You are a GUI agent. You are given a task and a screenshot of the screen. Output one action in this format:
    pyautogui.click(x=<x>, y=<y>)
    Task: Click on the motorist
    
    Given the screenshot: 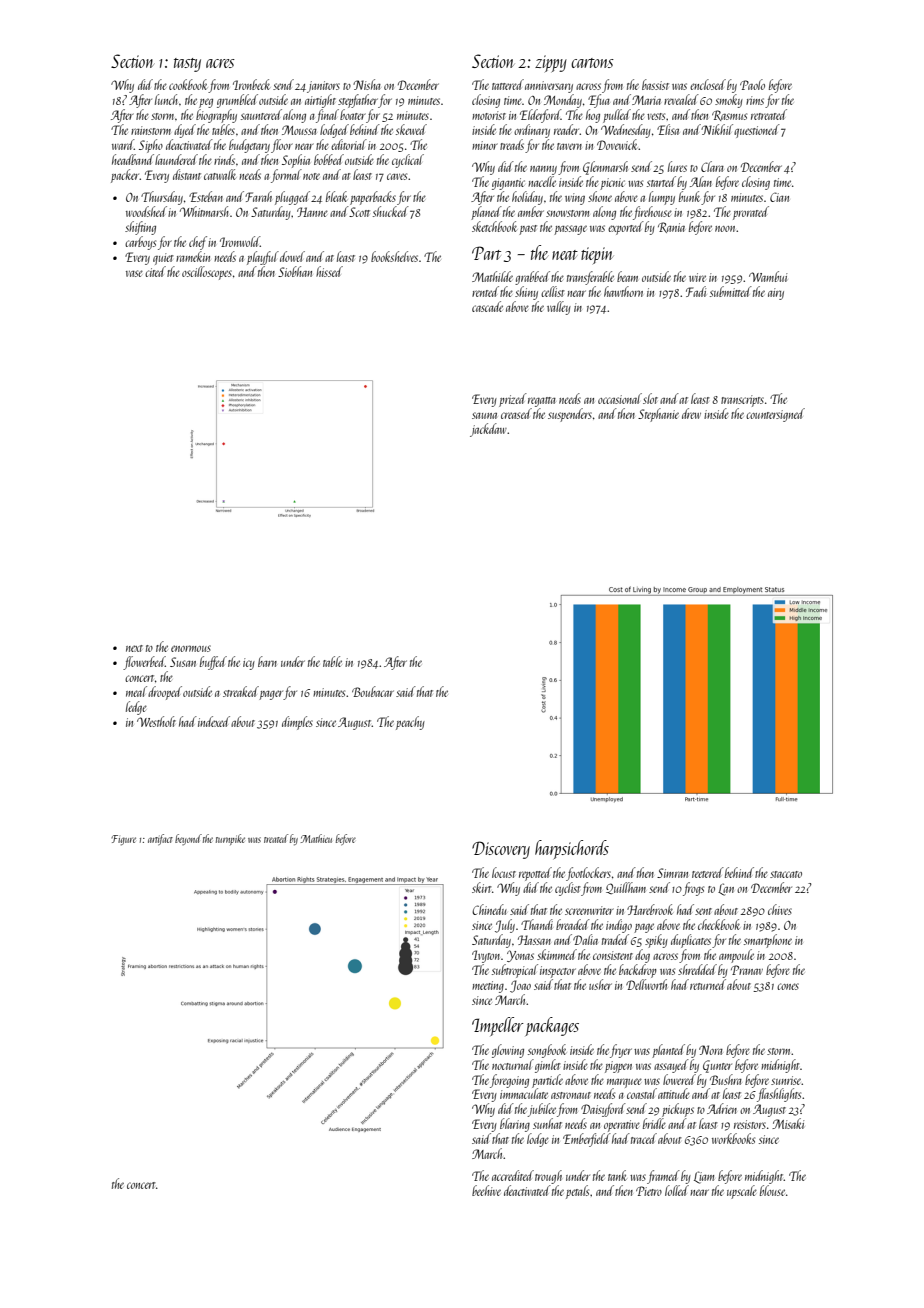 What is the action you would take?
    pyautogui.click(x=489, y=115)
